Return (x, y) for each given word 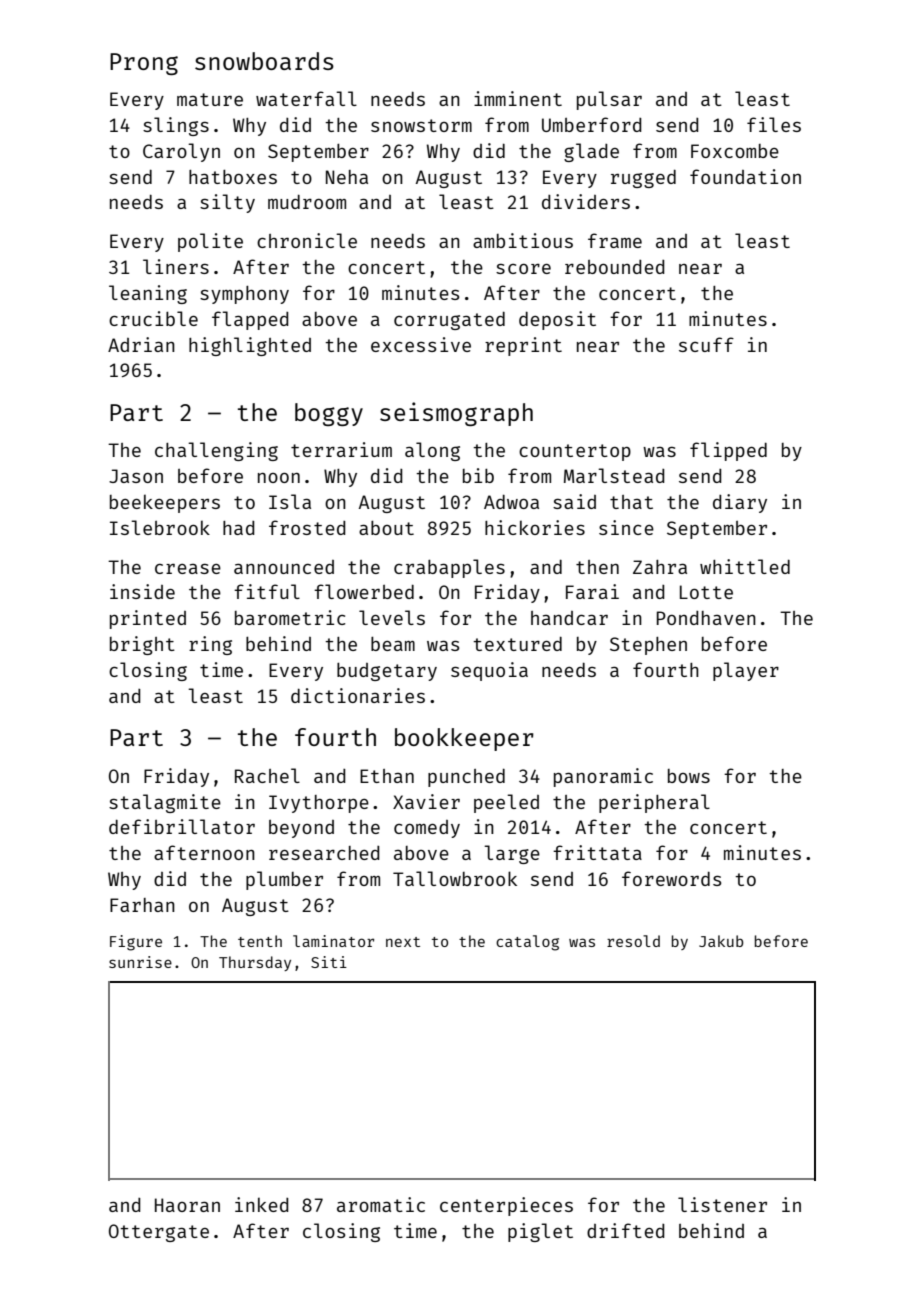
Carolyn (181, 152)
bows (689, 776)
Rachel (267, 775)
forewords (671, 878)
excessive (421, 344)
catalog (527, 943)
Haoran (187, 1205)
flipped (728, 451)
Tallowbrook (455, 878)
